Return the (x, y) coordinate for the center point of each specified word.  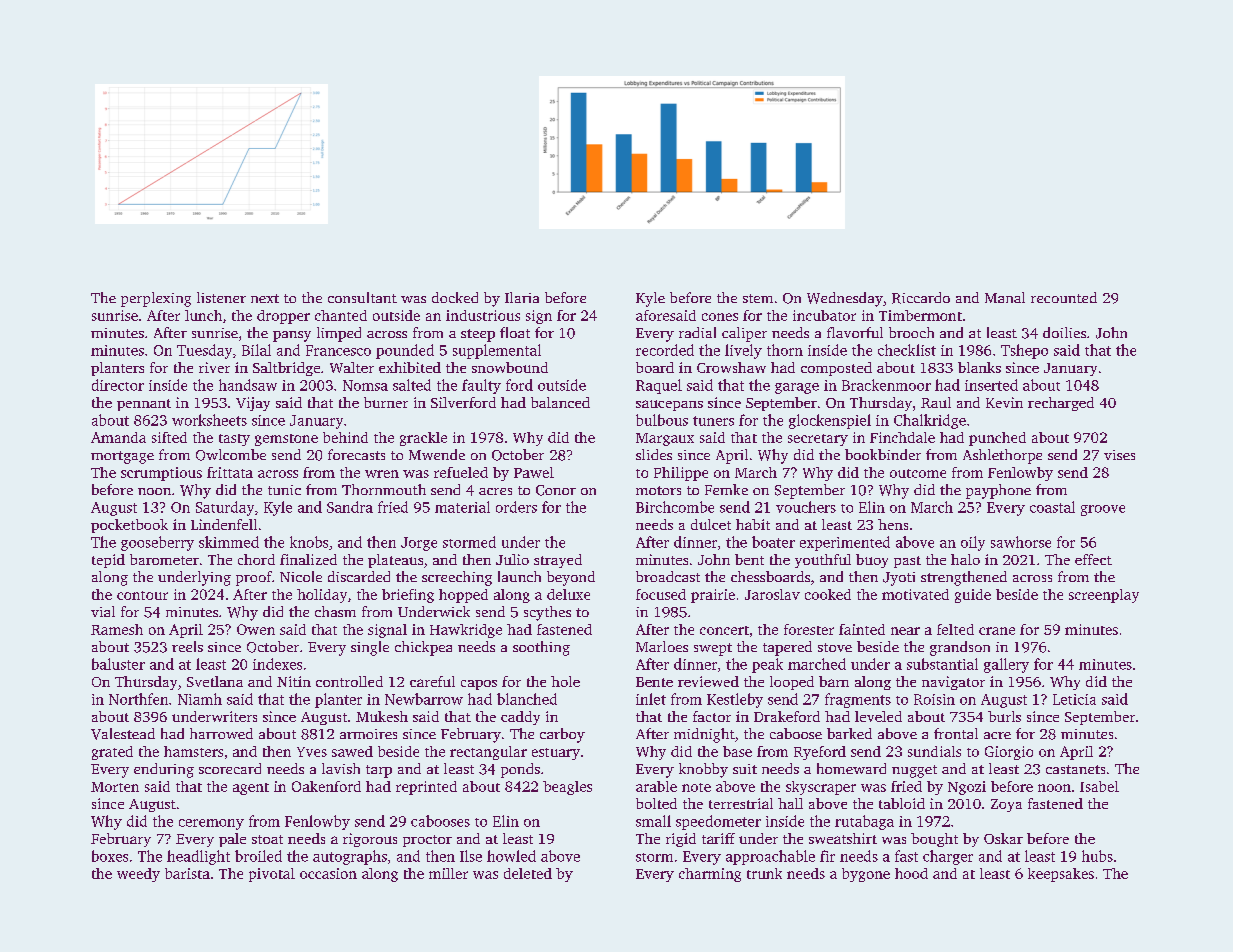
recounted (1064, 297)
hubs (1097, 856)
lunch (203, 315)
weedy (138, 875)
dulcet (711, 524)
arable (656, 786)
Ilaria (522, 297)
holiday (322, 596)
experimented (845, 543)
